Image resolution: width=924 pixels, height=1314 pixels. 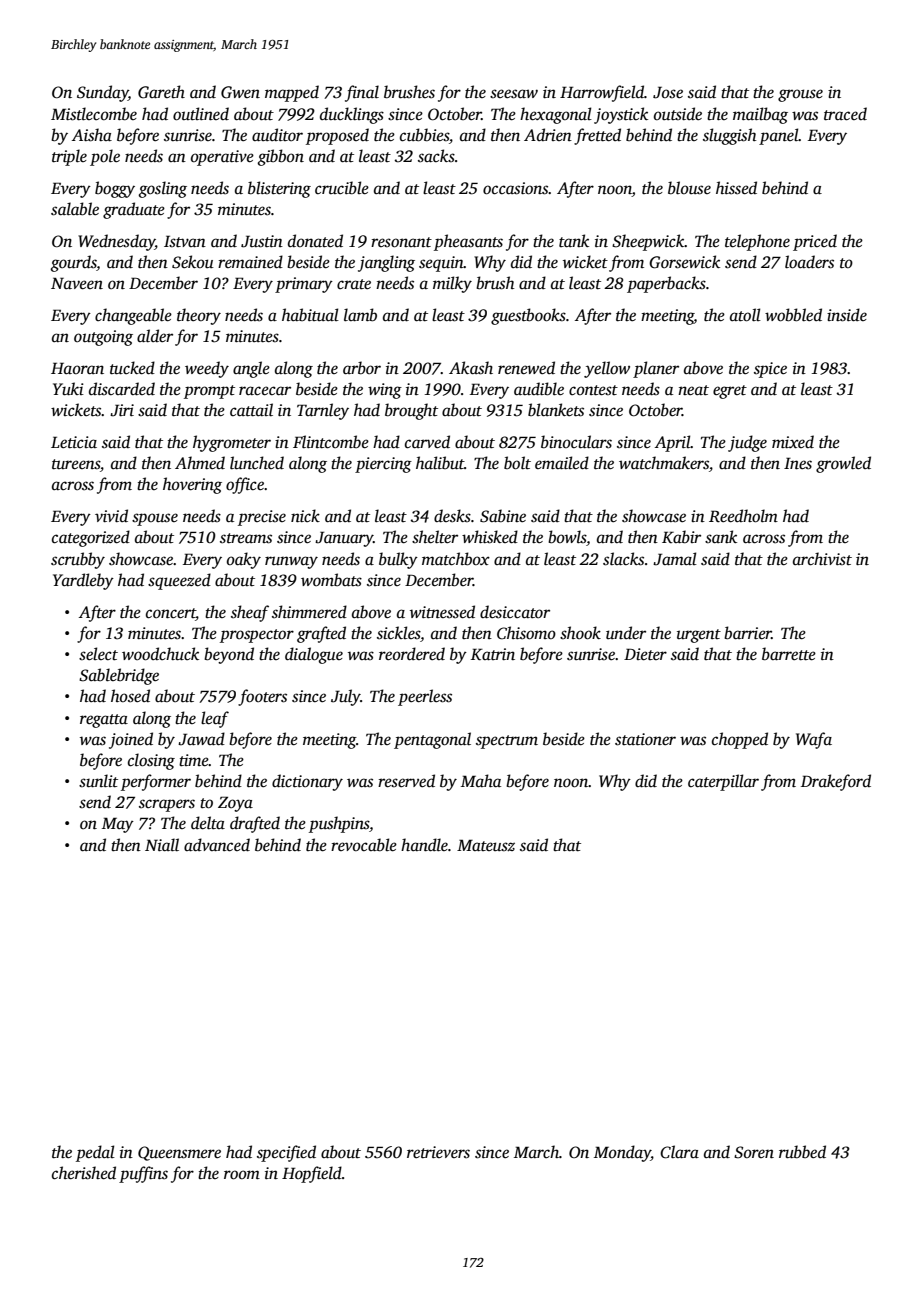 I want to click on bulky, so click(x=398, y=560).
